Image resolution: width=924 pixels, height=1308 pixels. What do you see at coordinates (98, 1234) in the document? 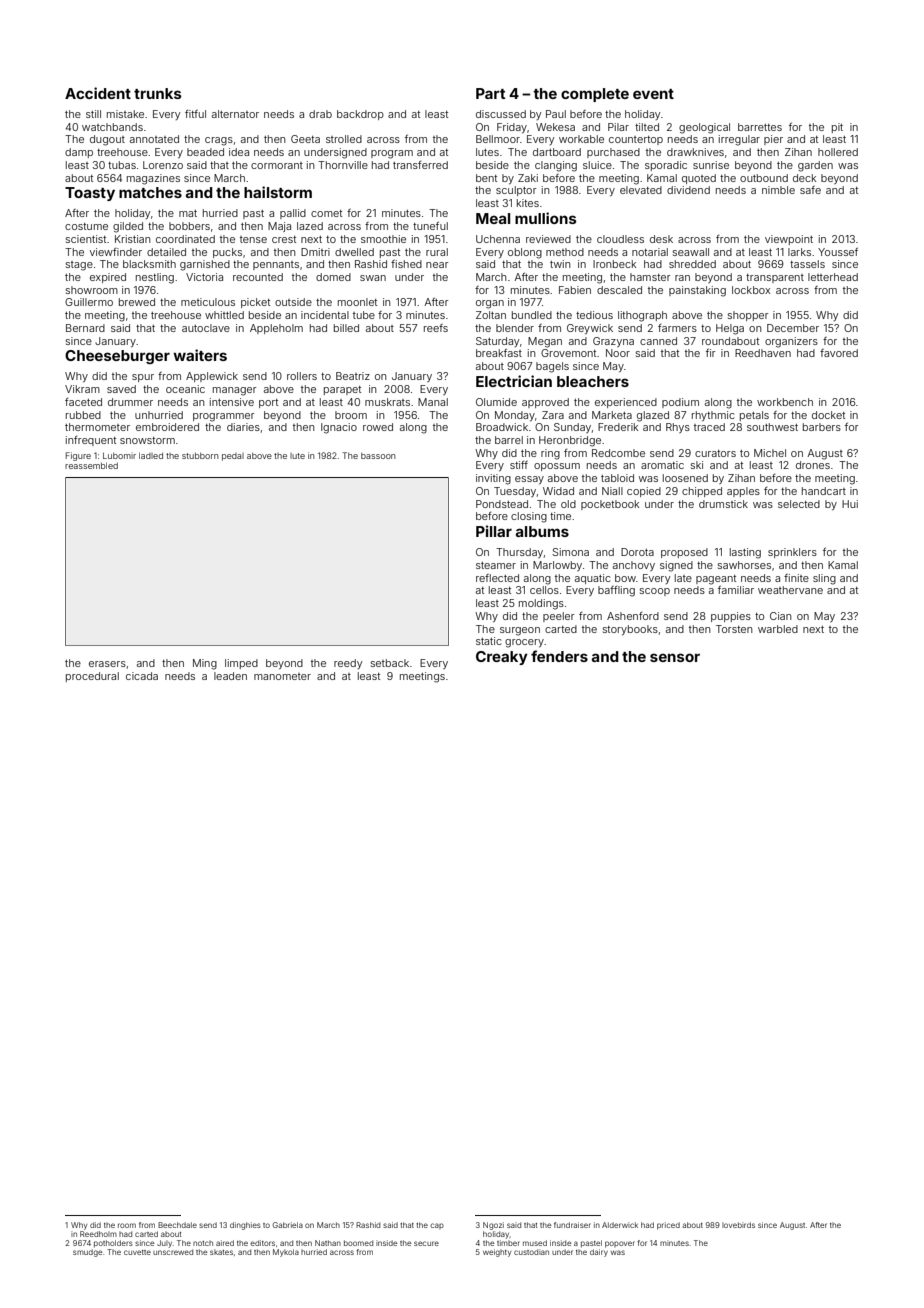
I see `Reedholm` at bounding box center [98, 1234].
